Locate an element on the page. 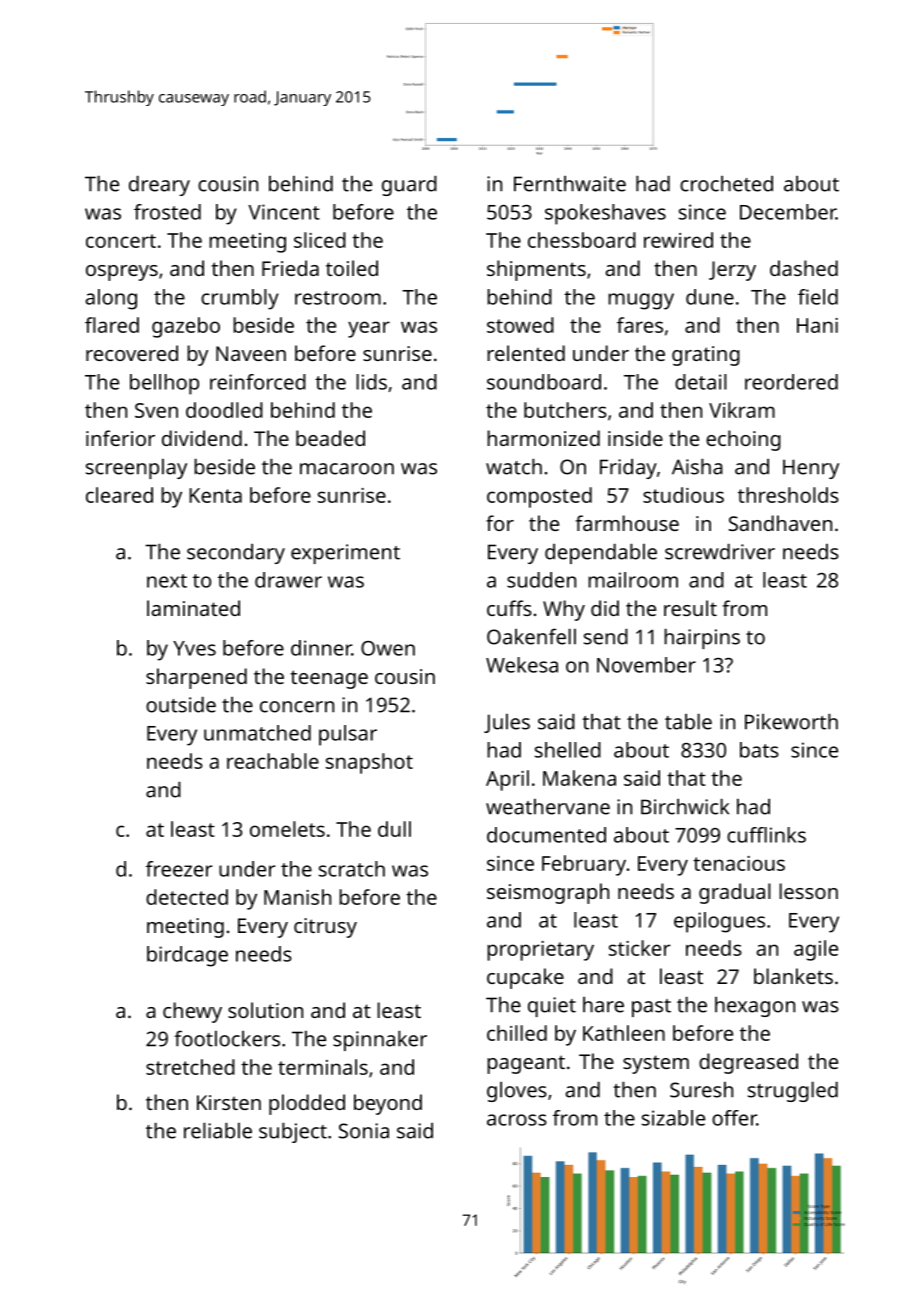 The width and height of the page is (924, 1311). spinnaker is located at coordinates (380, 1041).
